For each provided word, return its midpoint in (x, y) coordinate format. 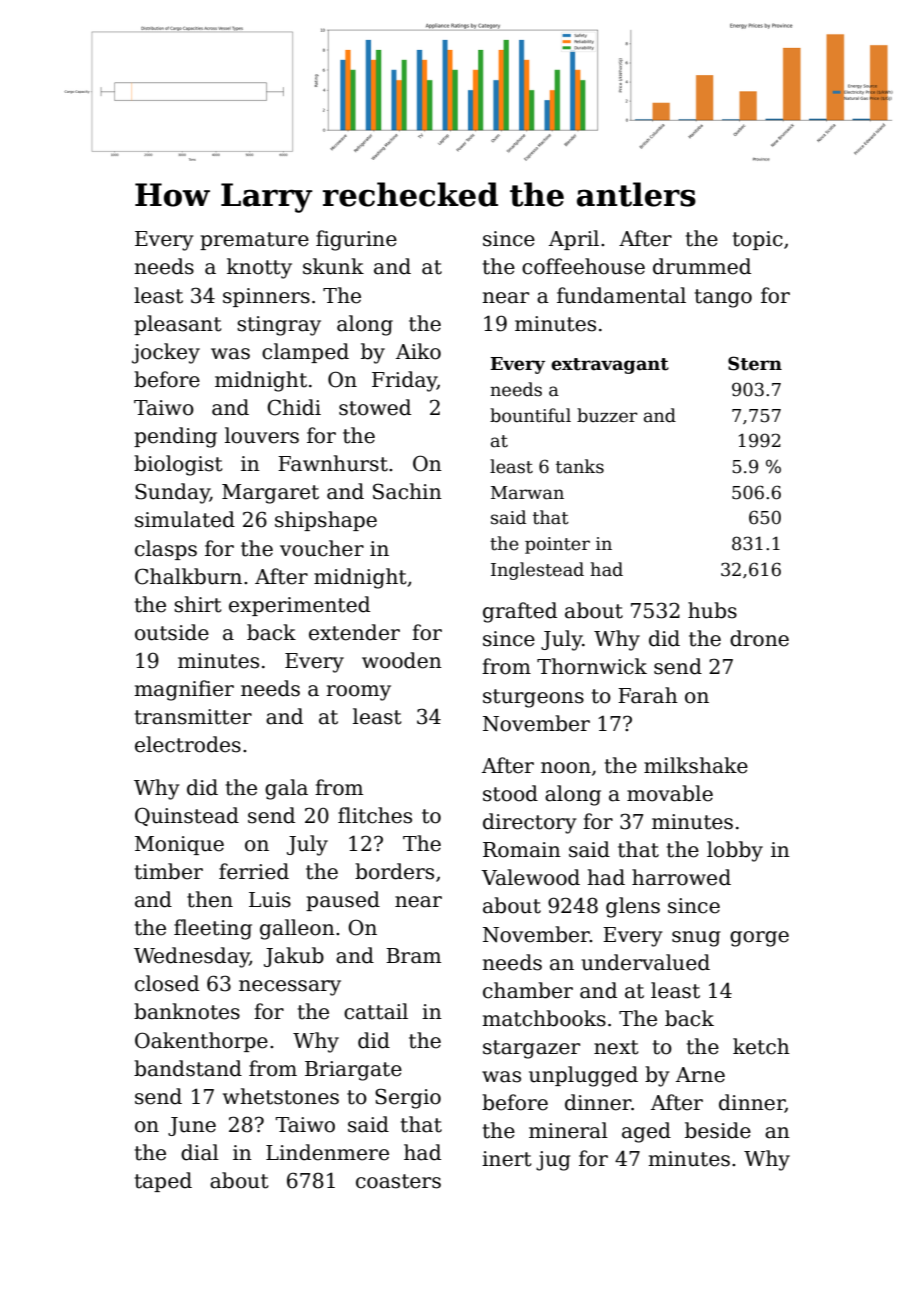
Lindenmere (327, 1152)
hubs (712, 610)
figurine (356, 240)
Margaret (270, 494)
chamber (528, 990)
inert (507, 1159)
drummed (702, 266)
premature (254, 241)
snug (696, 939)
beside (718, 1130)
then (210, 899)
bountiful (530, 415)
